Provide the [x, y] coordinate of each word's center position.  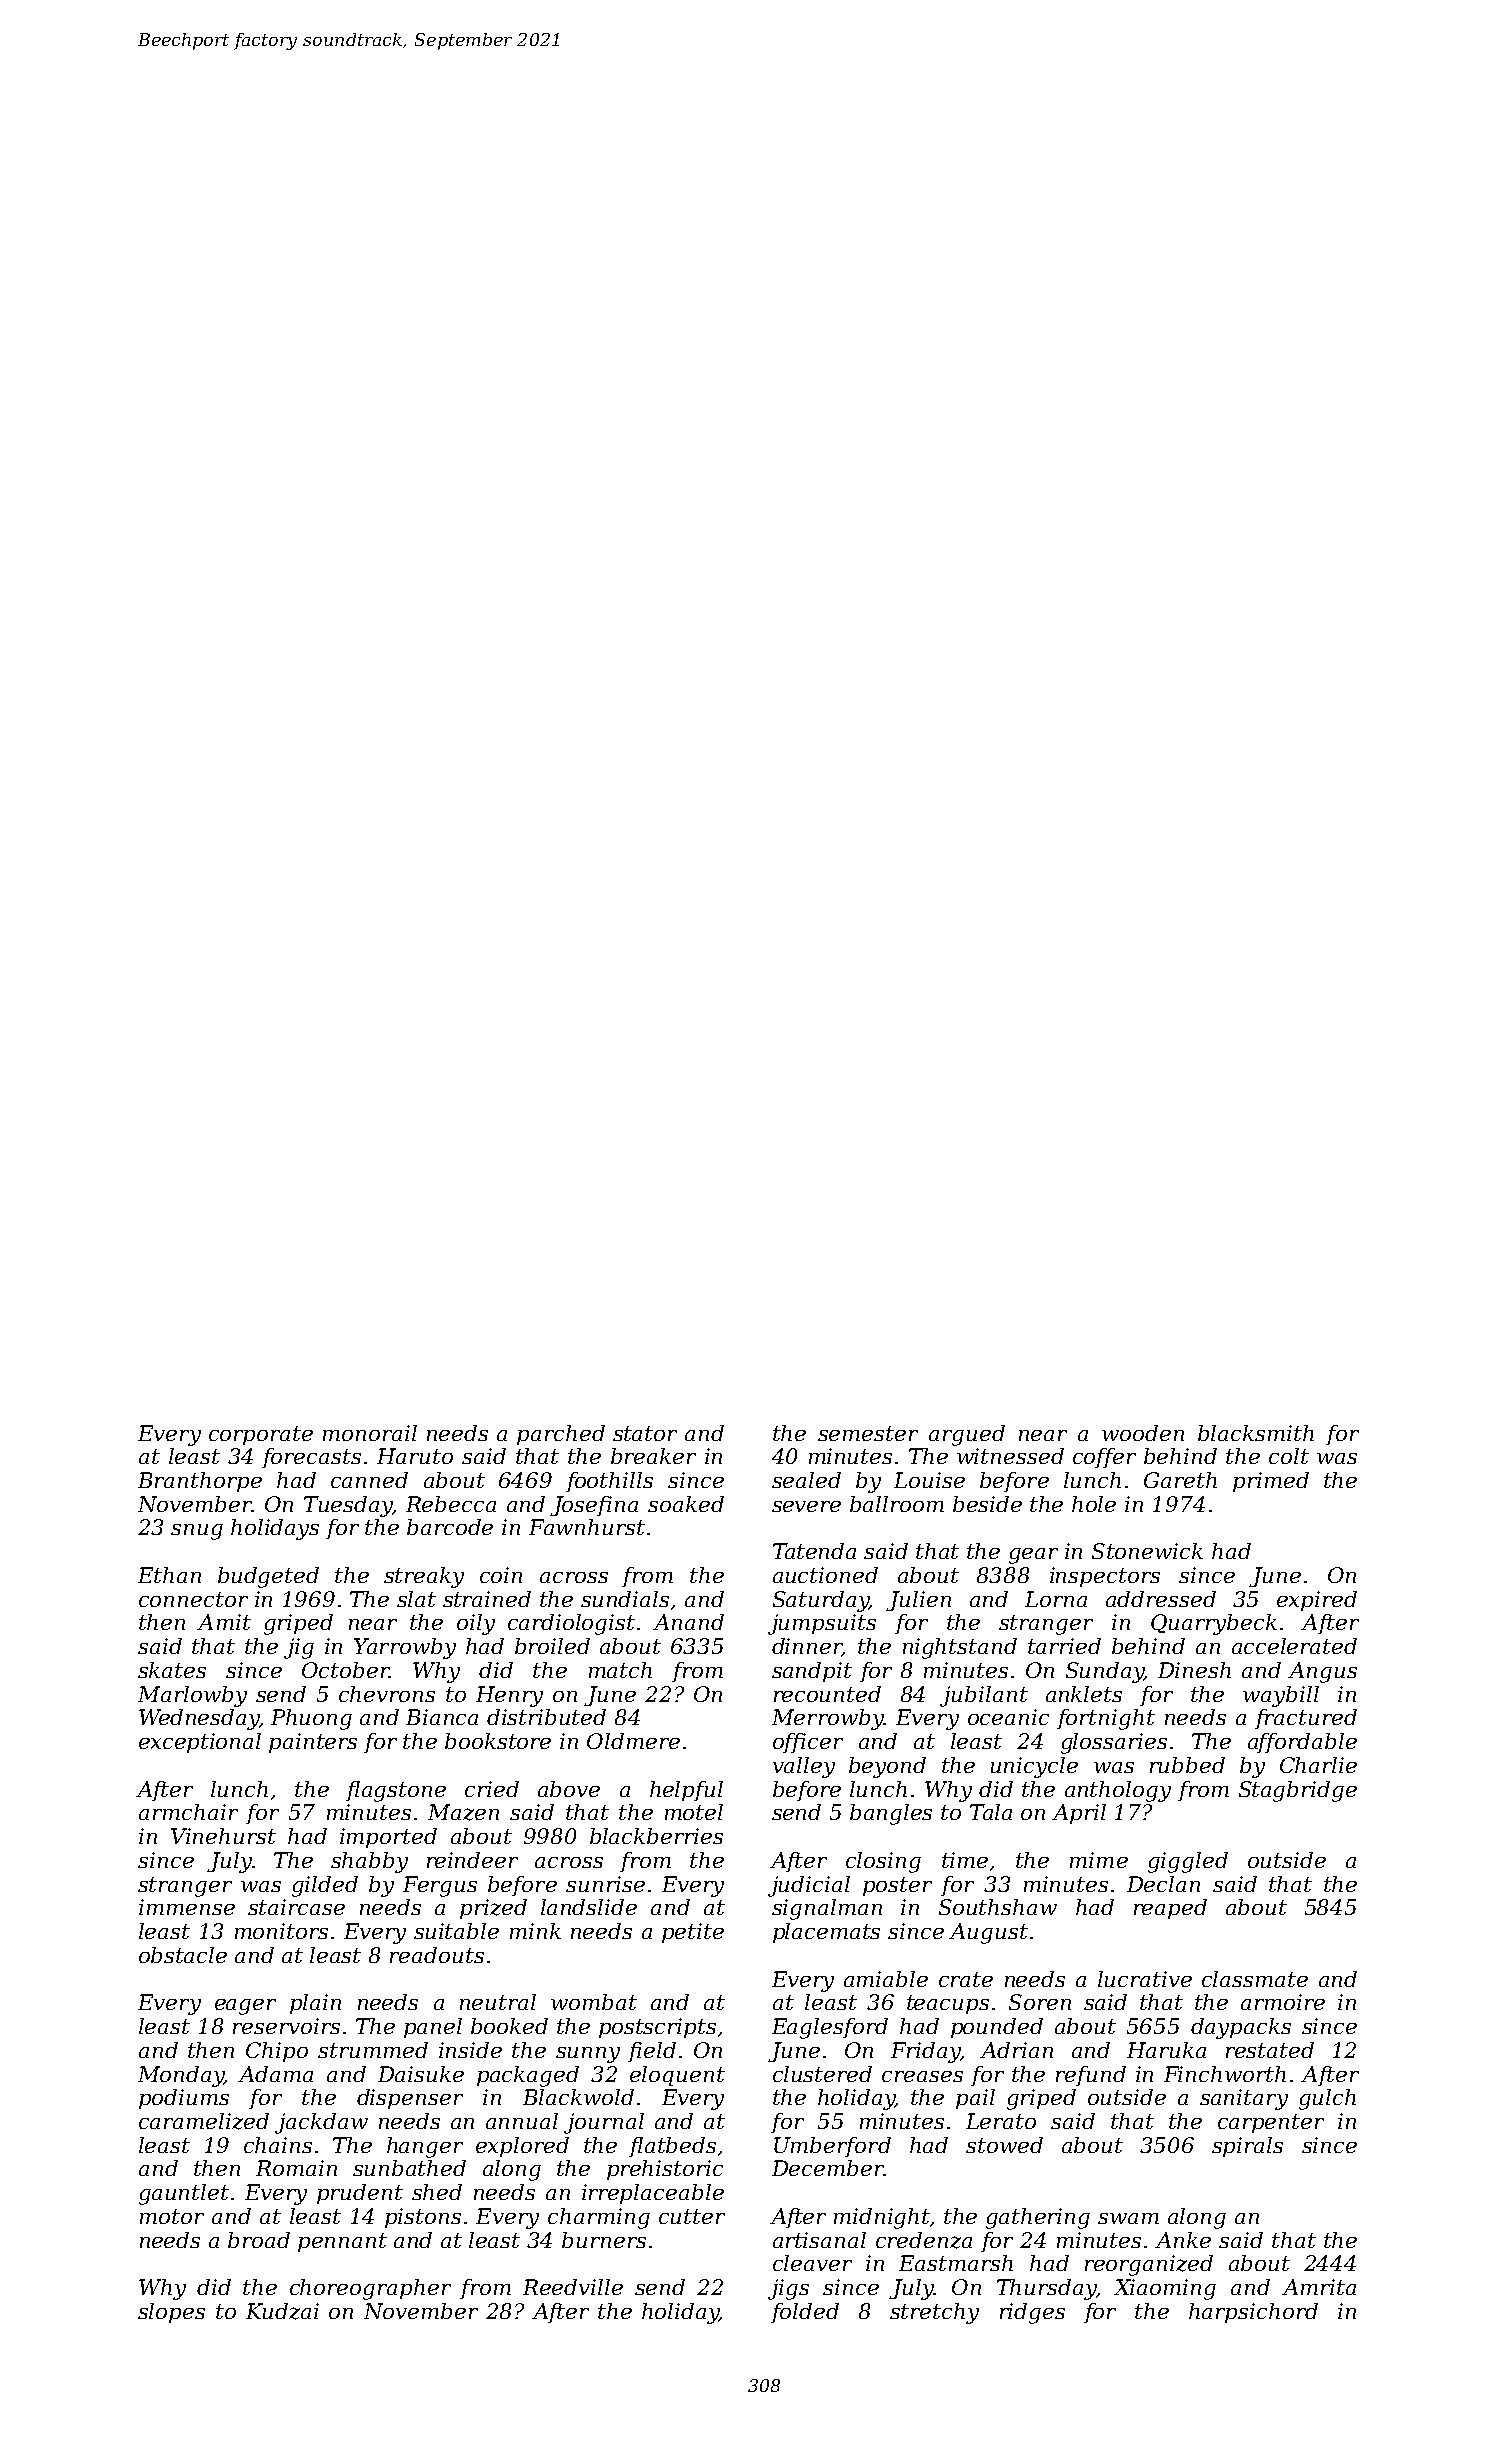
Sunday [1105, 1672]
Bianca [442, 1717]
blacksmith [1256, 1433]
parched [561, 1435]
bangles [891, 1814]
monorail [370, 1433]
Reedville [573, 2287]
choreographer [370, 2289]
